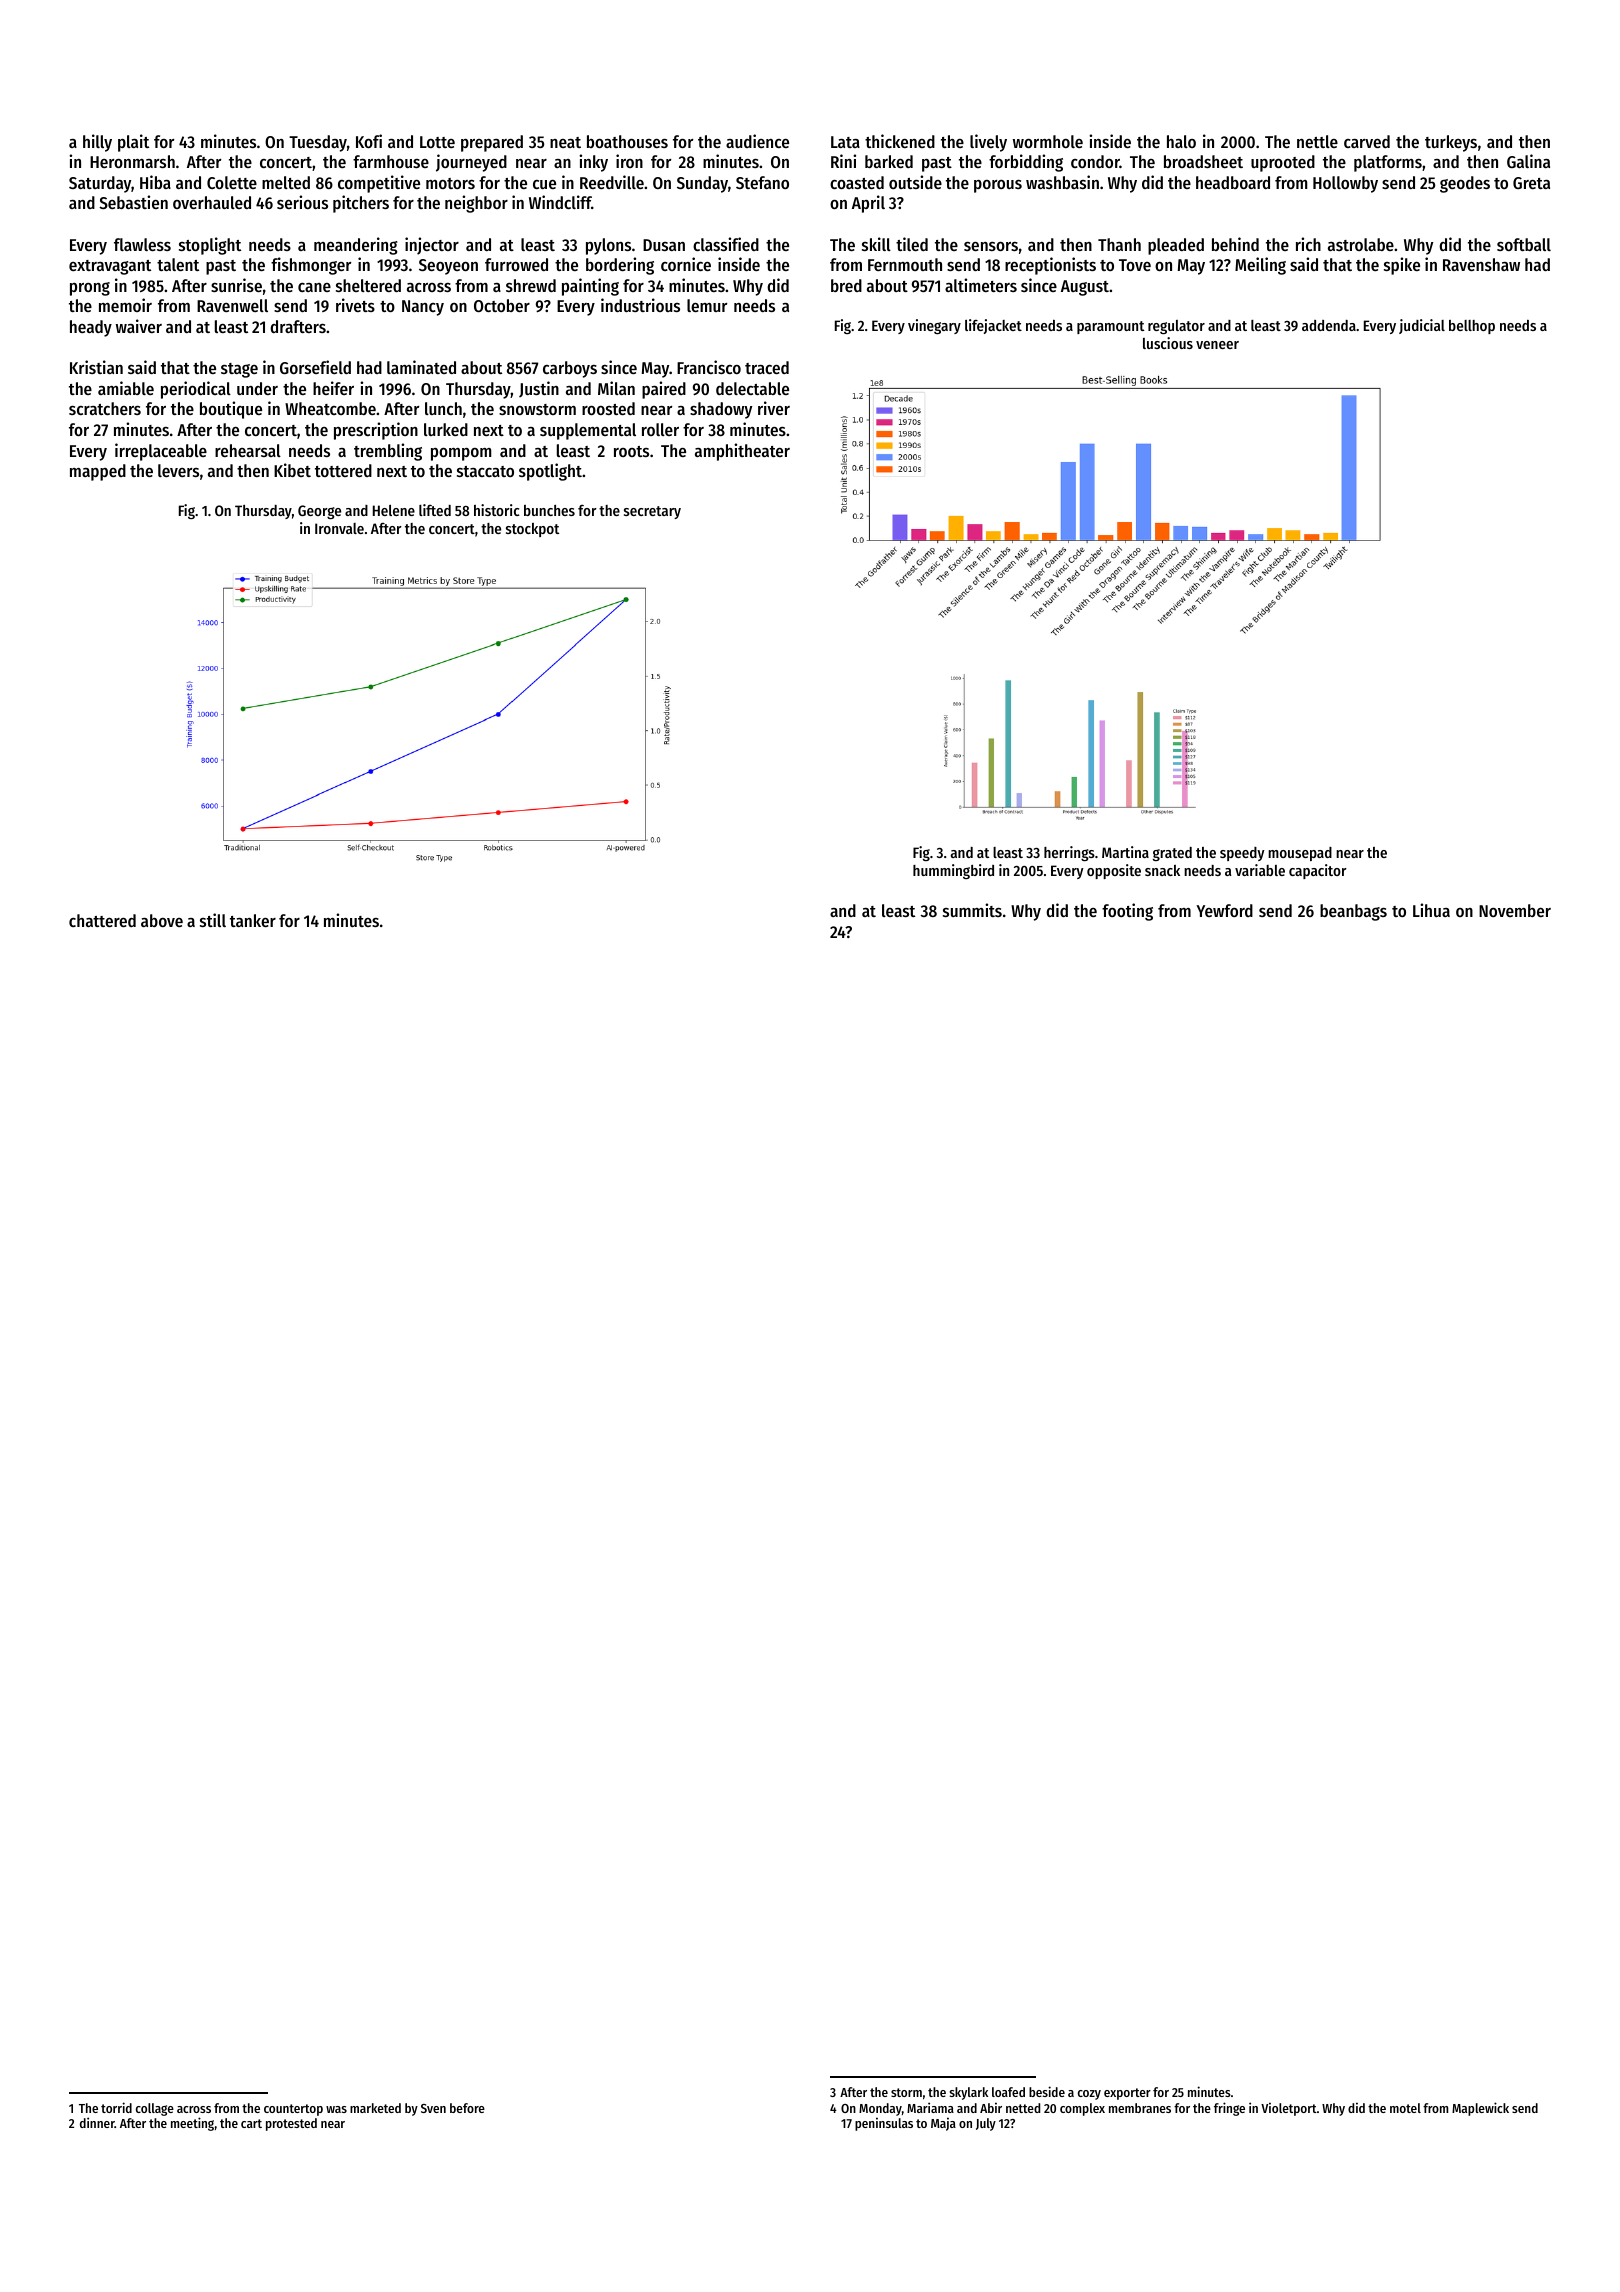  Describe the element at coordinates (102, 920) in the screenshot. I see `chattered` at that location.
